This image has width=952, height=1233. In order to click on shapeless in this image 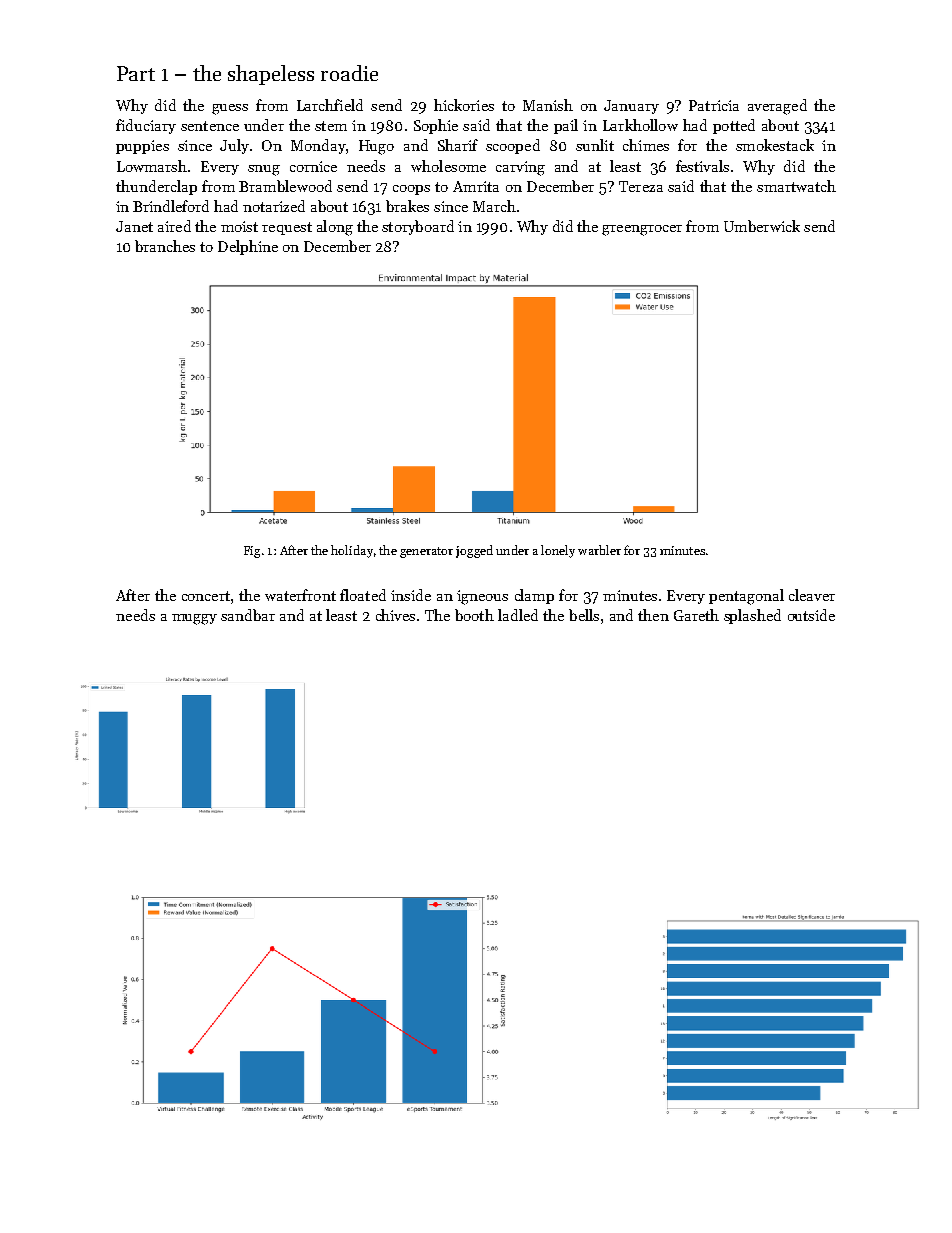, I will do `click(271, 75)`.
